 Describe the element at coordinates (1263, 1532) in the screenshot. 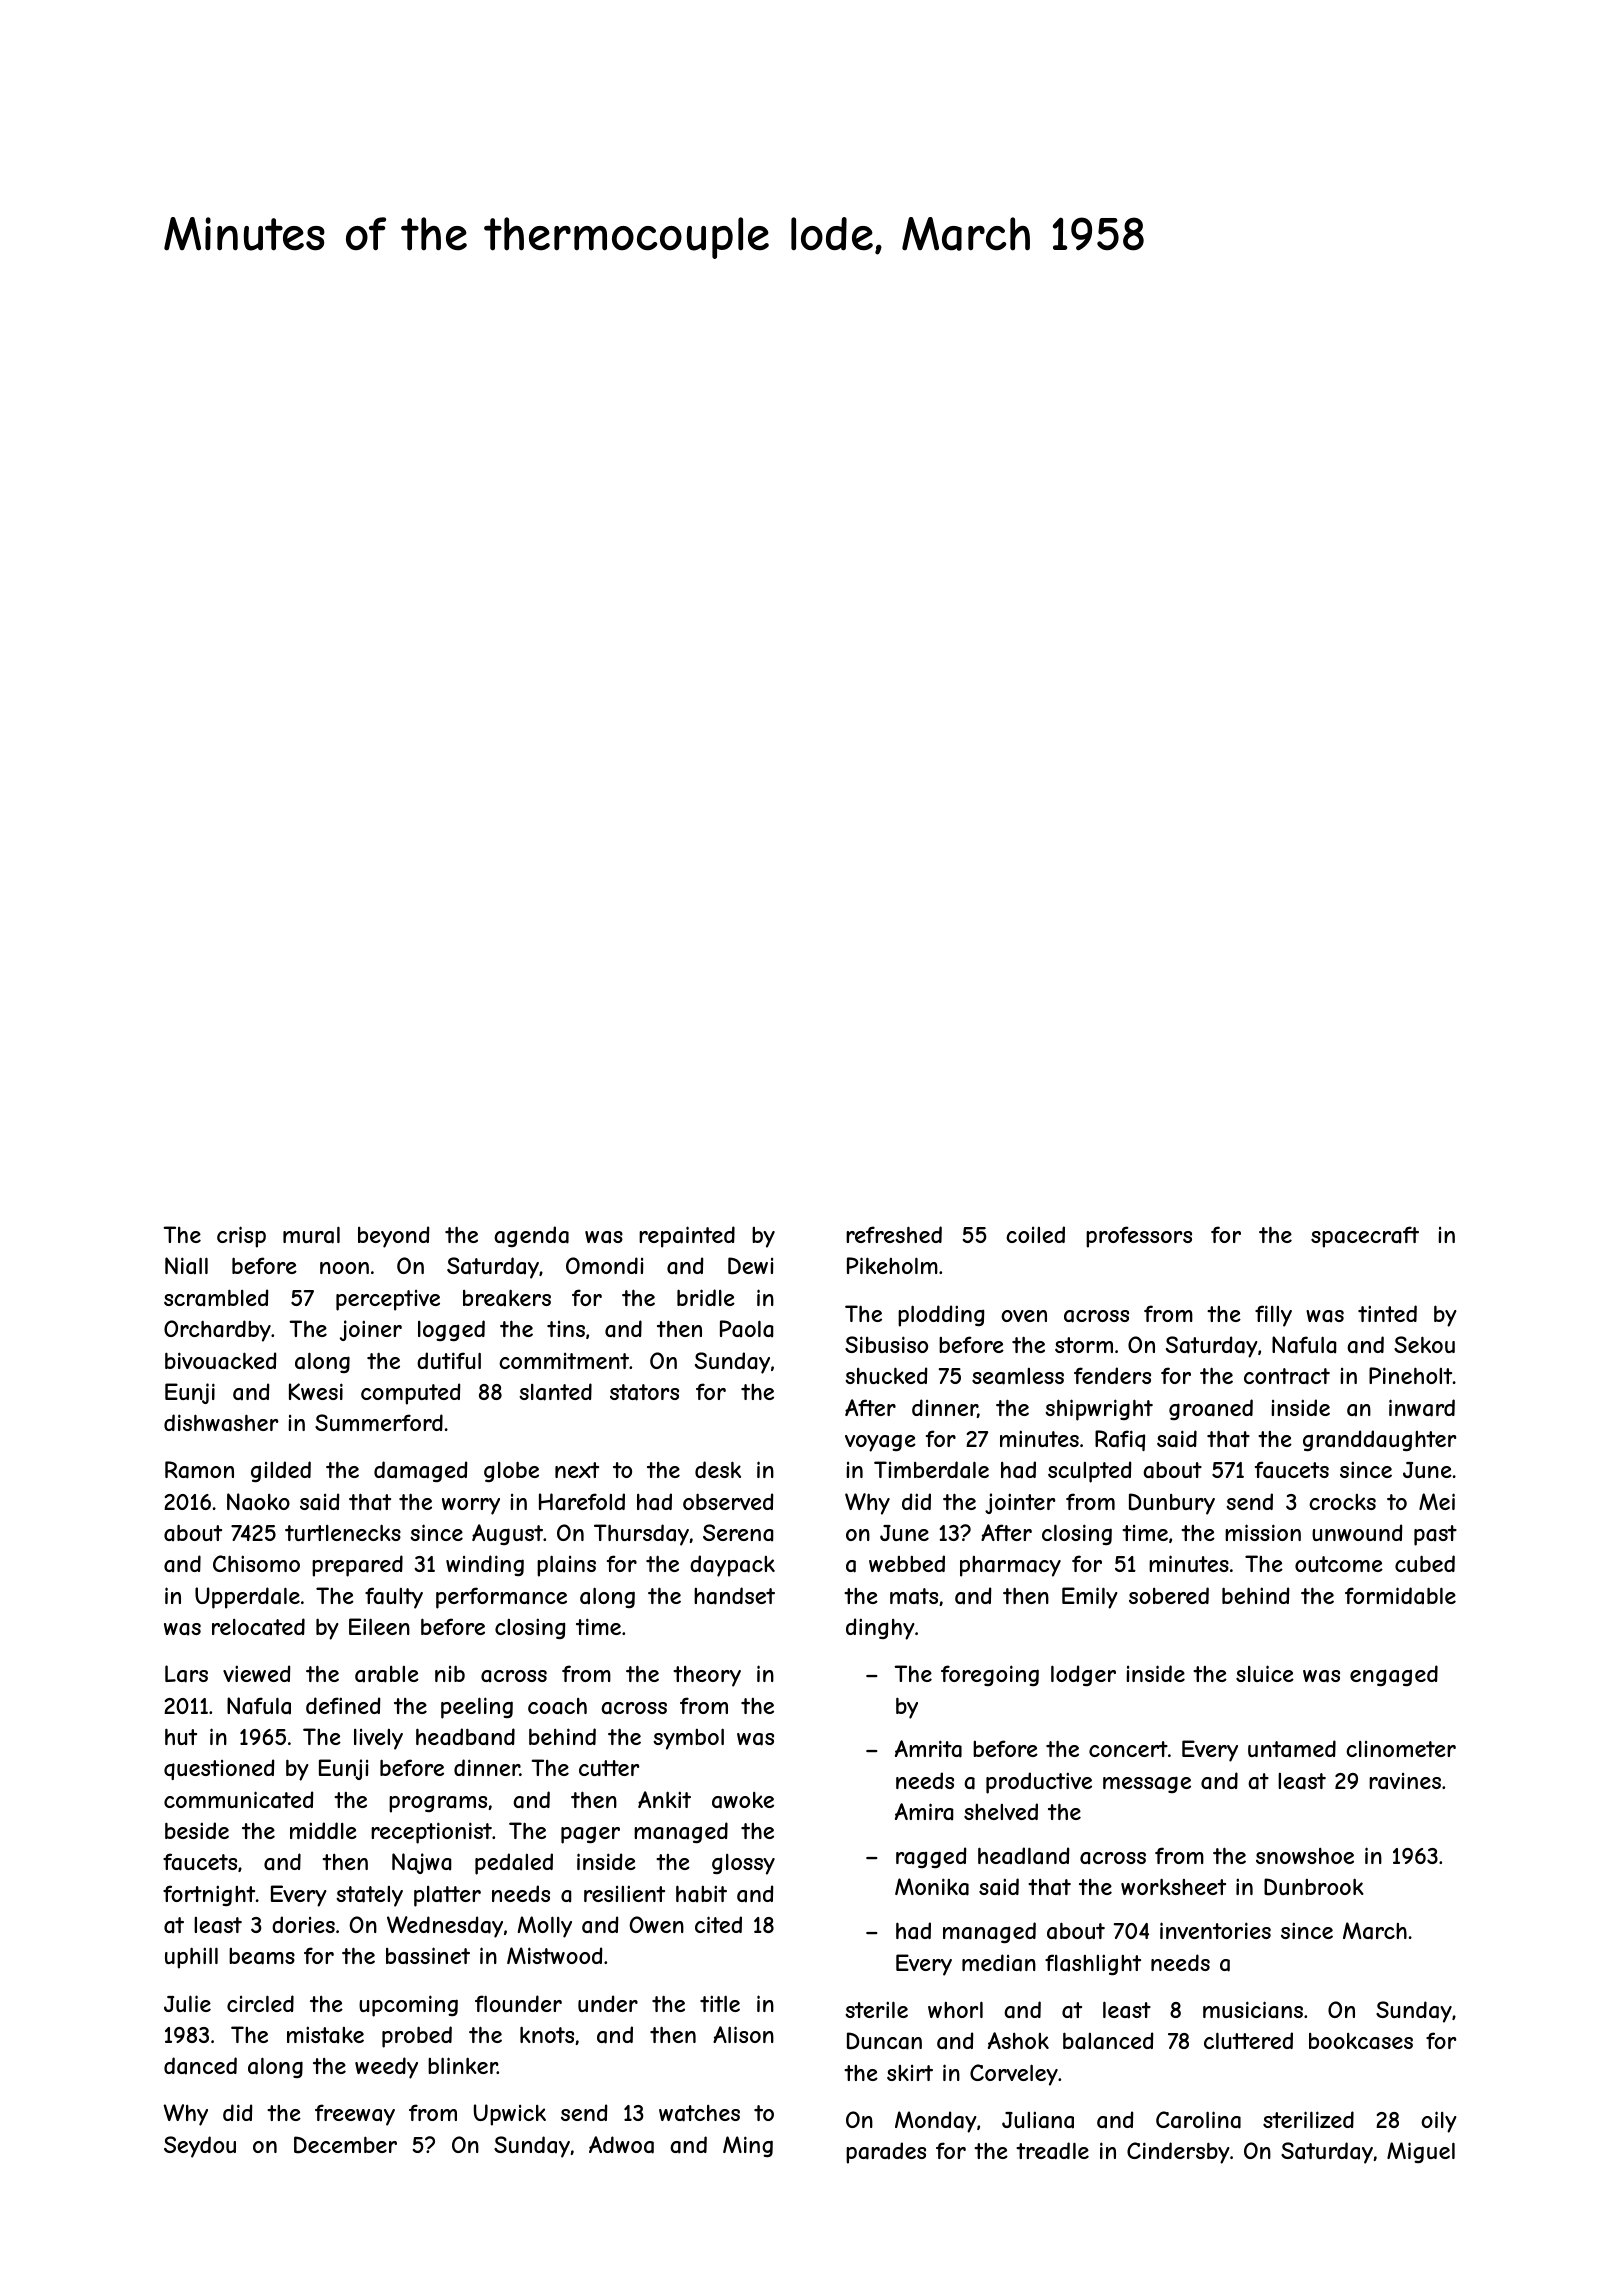

I see `mission` at that location.
